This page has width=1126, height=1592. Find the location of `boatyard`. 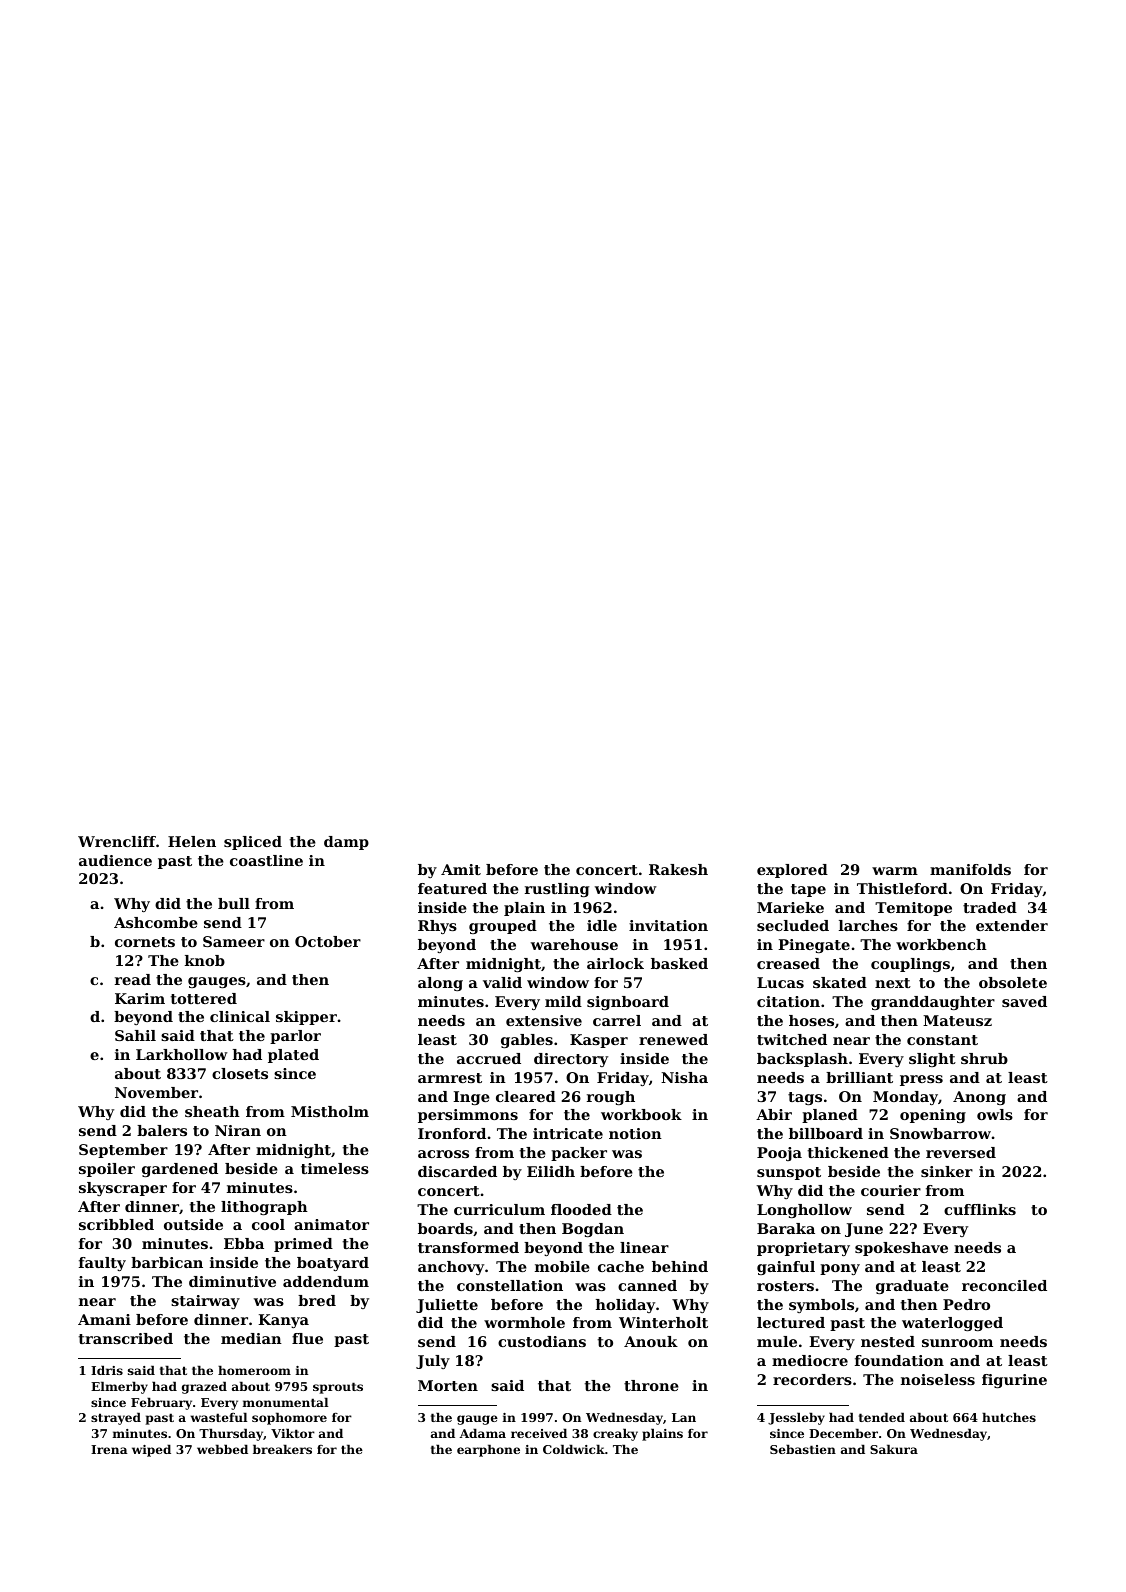

boatyard is located at coordinates (333, 1264).
